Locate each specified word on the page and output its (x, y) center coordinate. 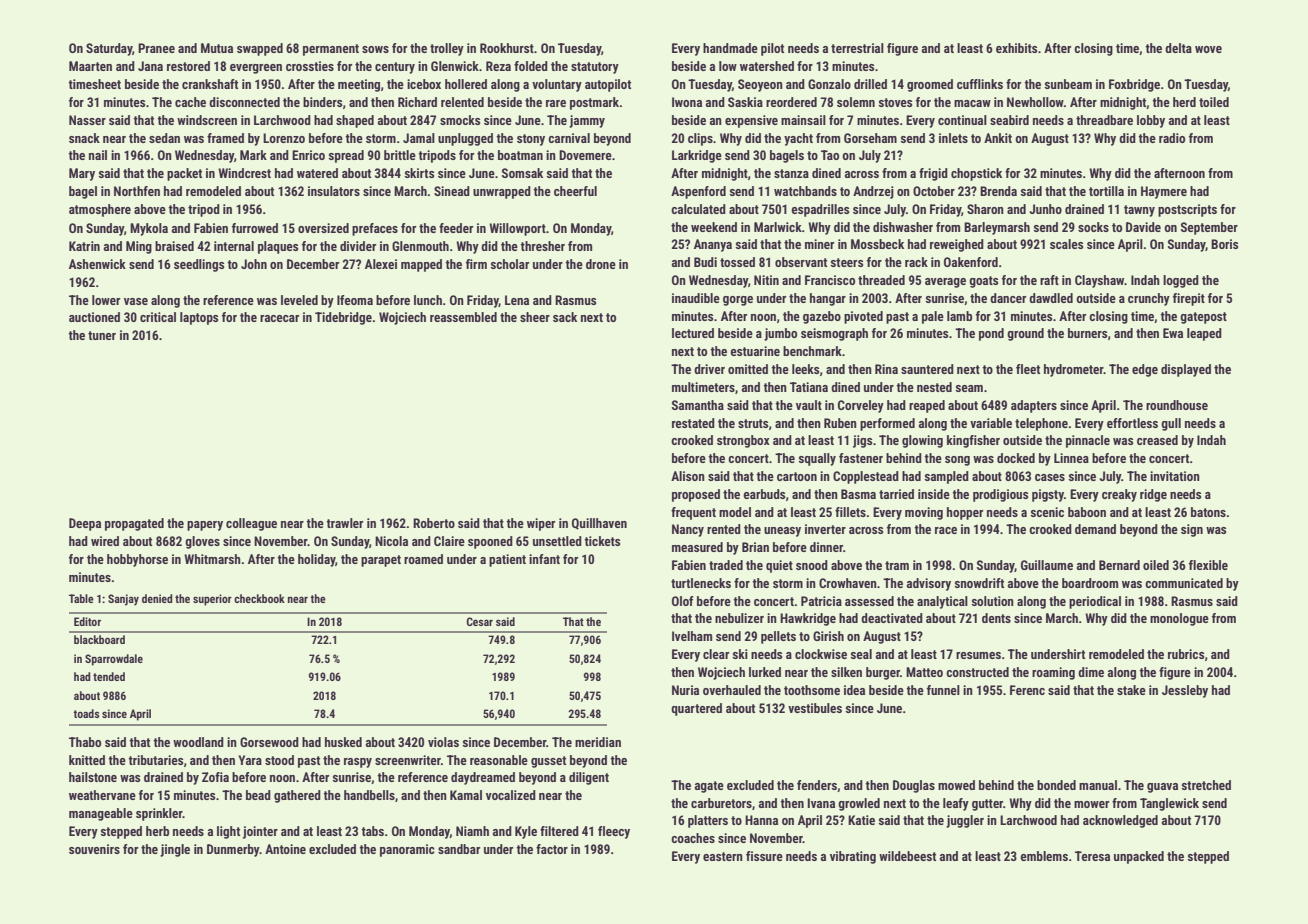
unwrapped (502, 192)
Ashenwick (97, 264)
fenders (817, 785)
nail (98, 155)
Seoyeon (760, 85)
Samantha (698, 405)
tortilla (1106, 191)
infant (544, 559)
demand (1095, 529)
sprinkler (159, 814)
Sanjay (123, 600)
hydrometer (1074, 370)
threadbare (1104, 120)
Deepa (85, 524)
